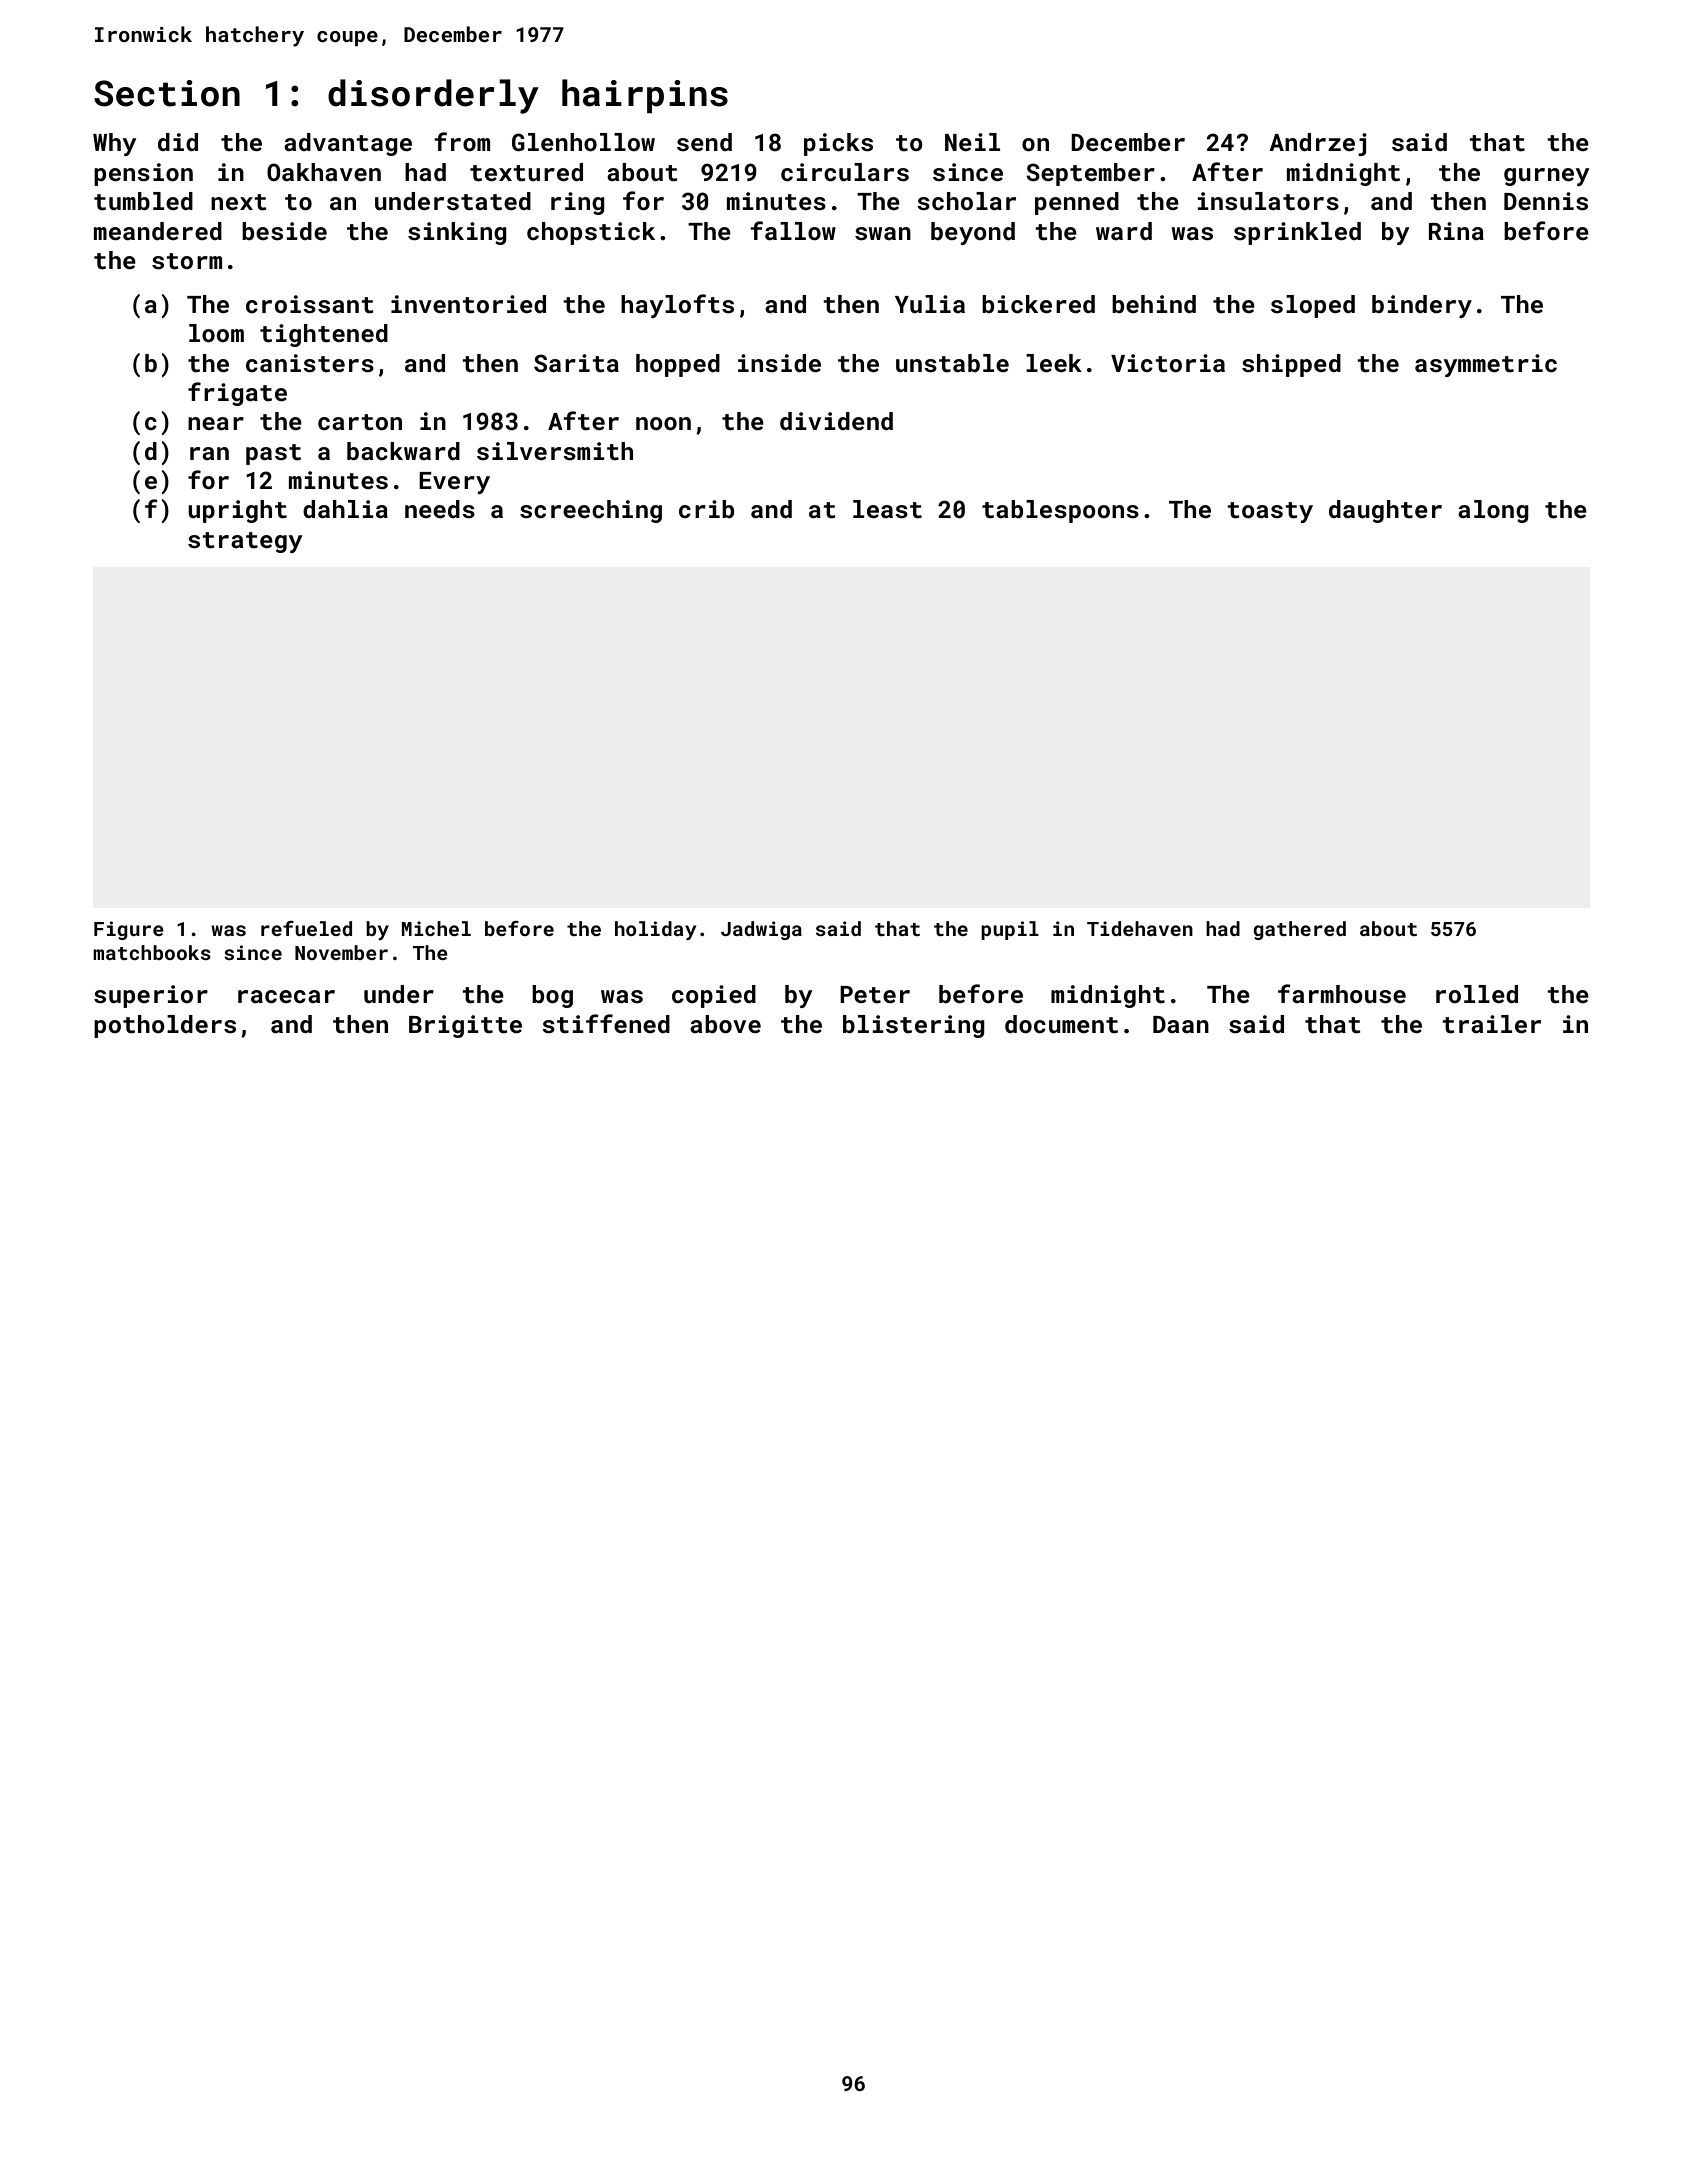  Describe the element at coordinates (606, 1024) in the image. I see `stiffened` at that location.
